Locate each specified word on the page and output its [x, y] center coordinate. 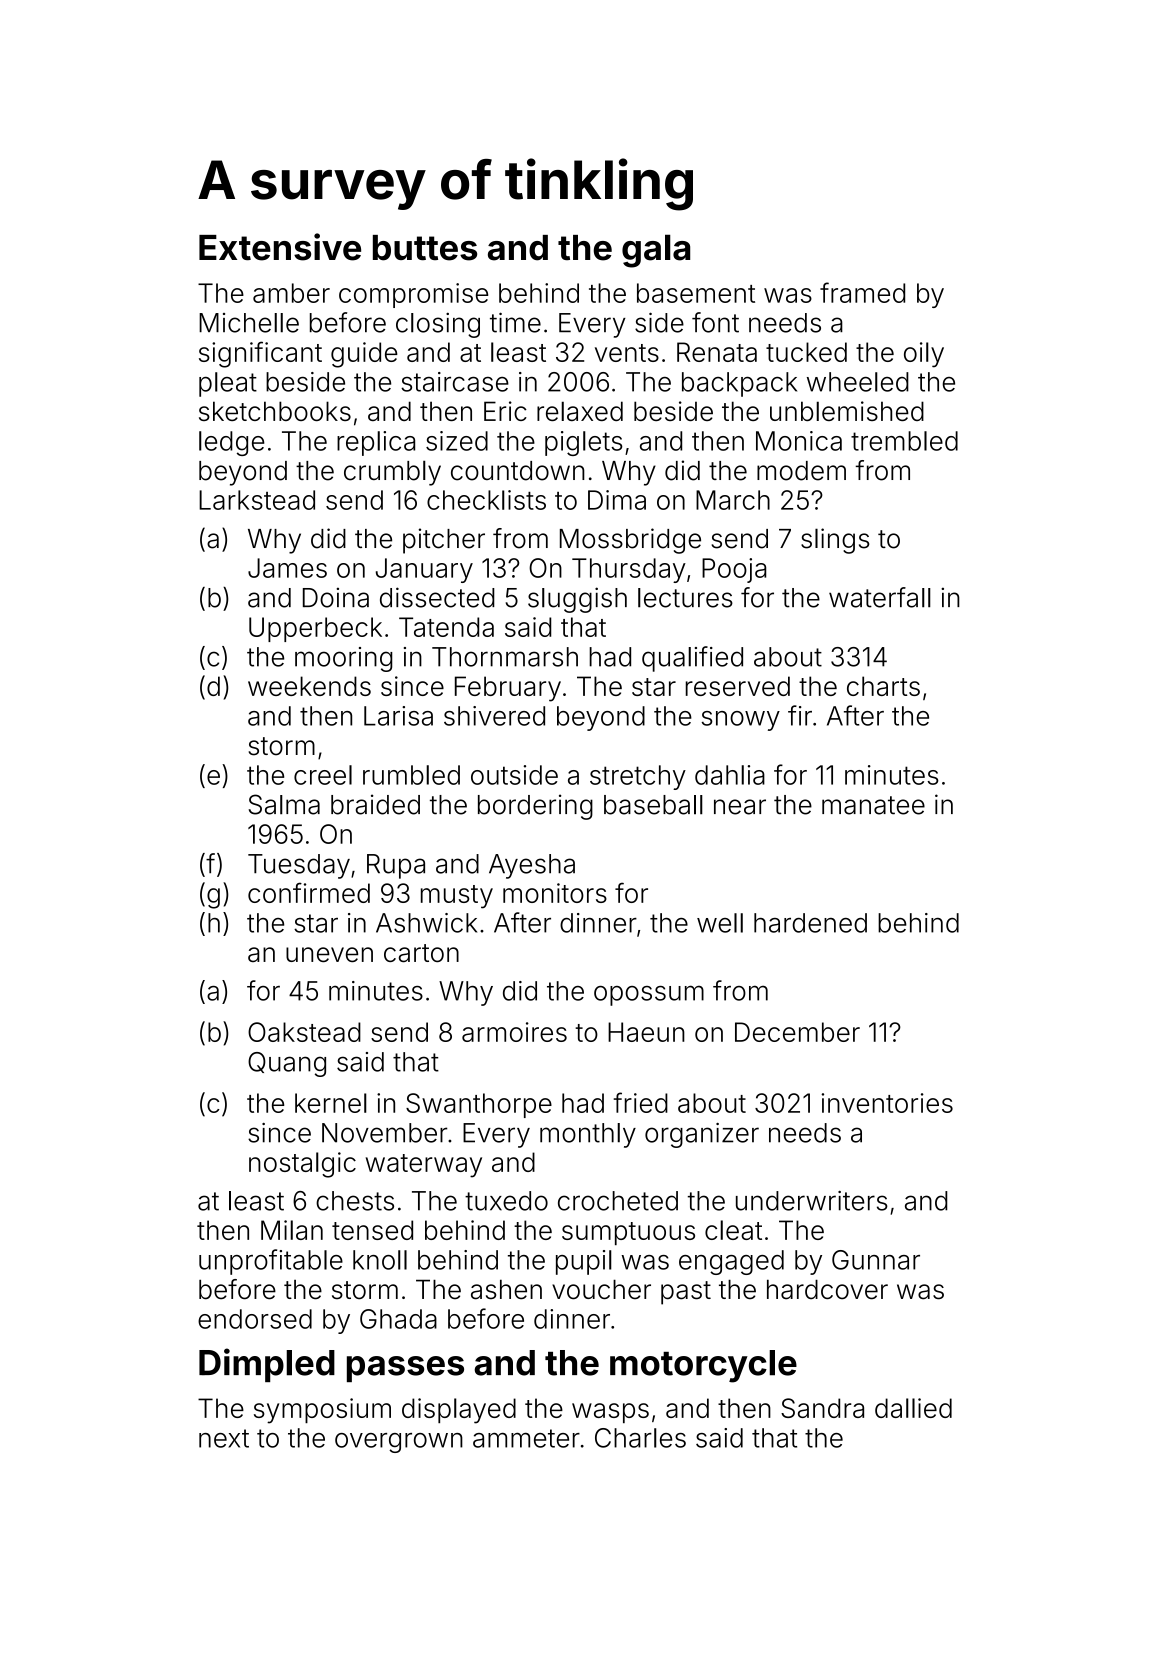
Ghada [398, 1319]
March [733, 500]
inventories [887, 1103]
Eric [505, 411]
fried [641, 1102]
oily [924, 355]
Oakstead [304, 1032]
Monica [799, 441]
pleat [228, 384]
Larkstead [257, 500]
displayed [459, 1411]
